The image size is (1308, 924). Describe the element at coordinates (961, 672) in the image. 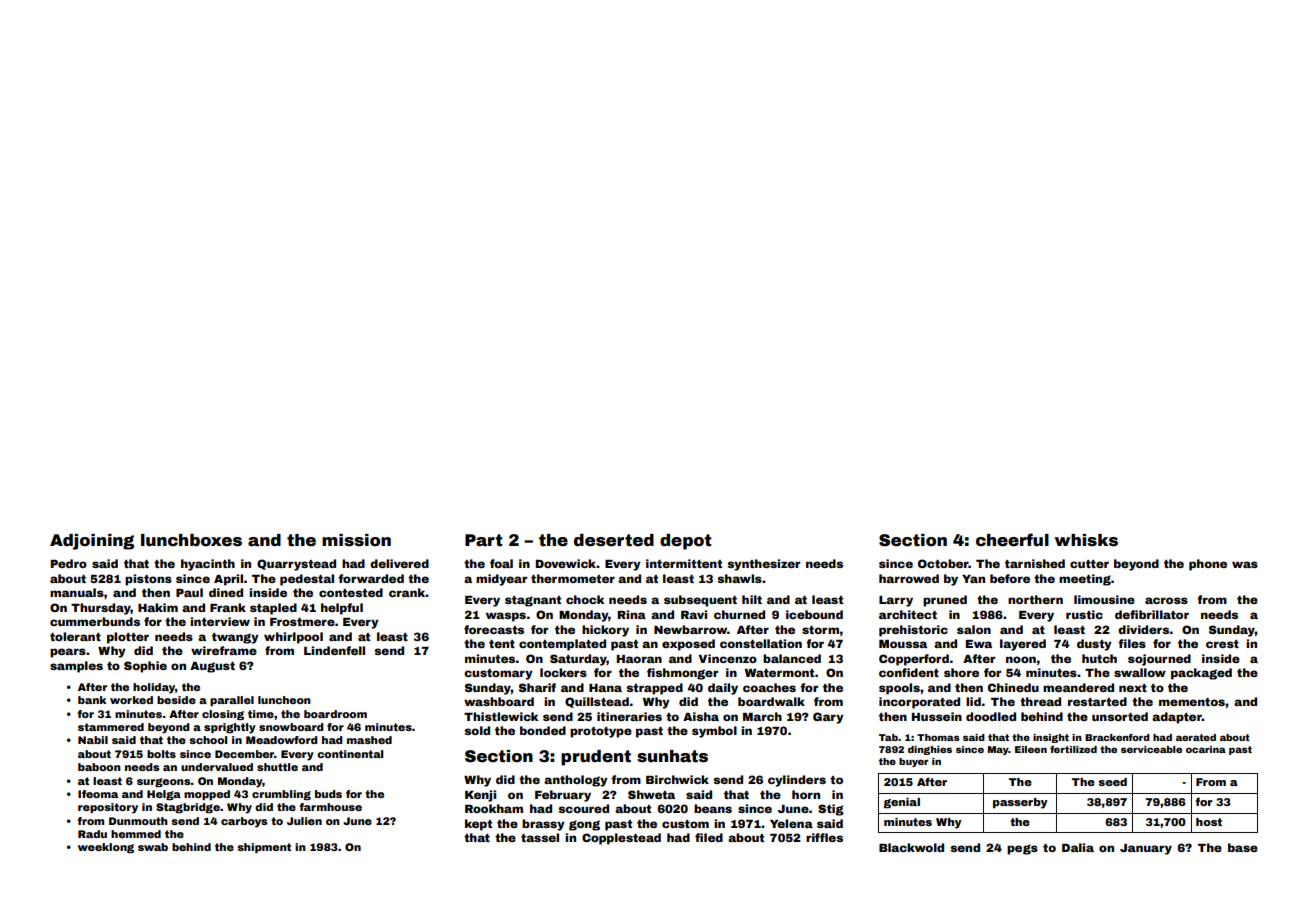

I see `shore` at that location.
